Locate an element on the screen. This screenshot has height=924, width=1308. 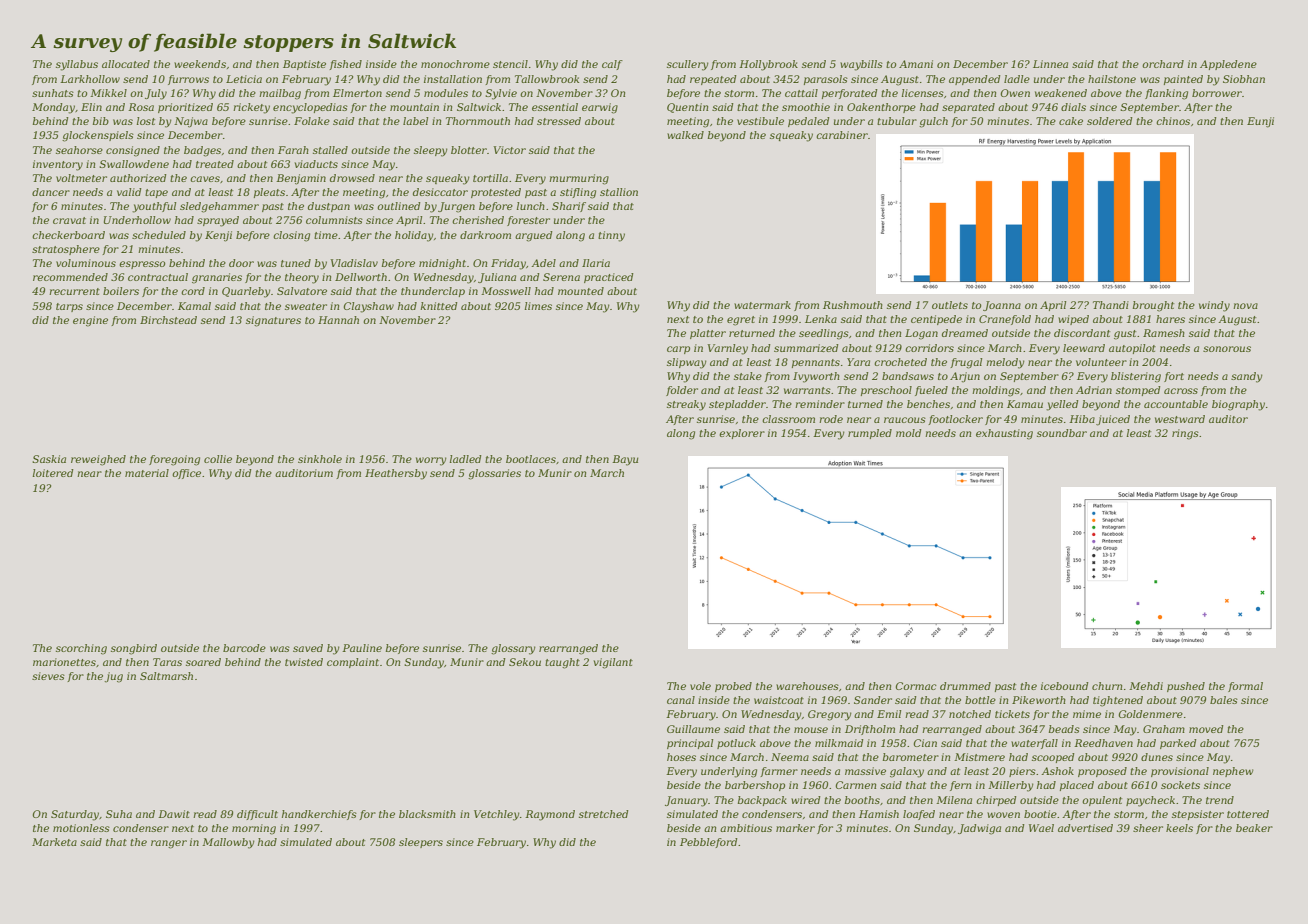
Mallowby is located at coordinates (228, 843).
